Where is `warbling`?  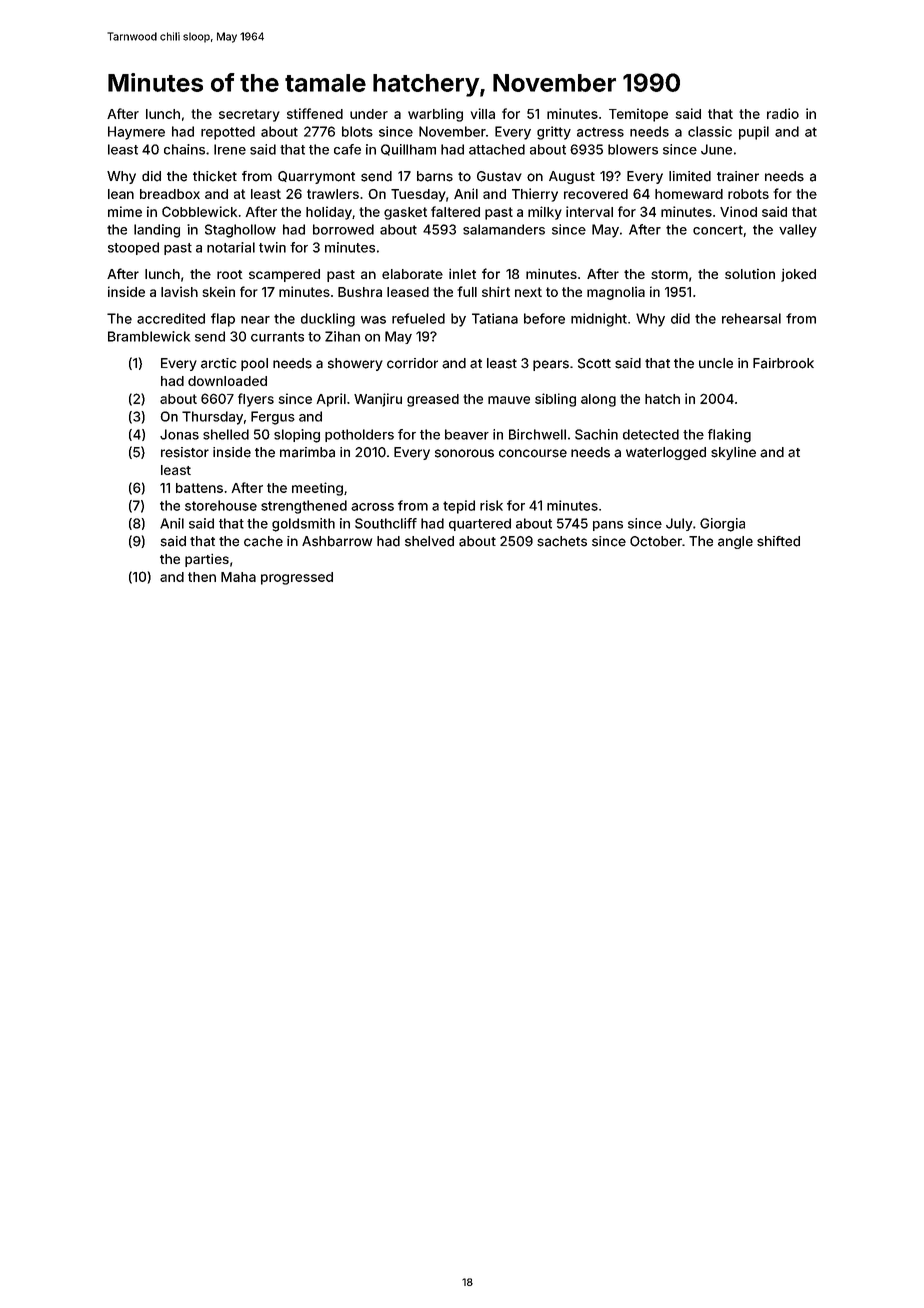
warbling is located at coordinates (435, 115).
